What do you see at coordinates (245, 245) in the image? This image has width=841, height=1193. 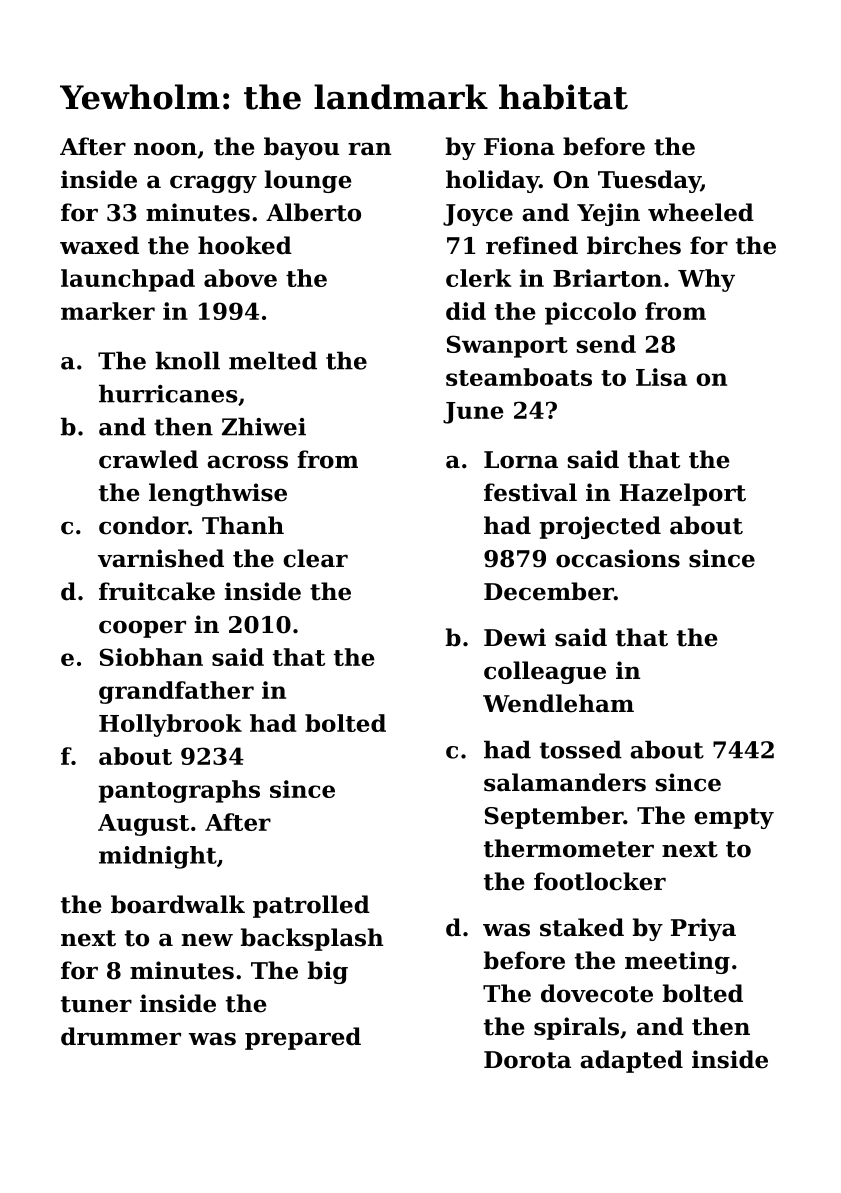 I see `hooked` at bounding box center [245, 245].
